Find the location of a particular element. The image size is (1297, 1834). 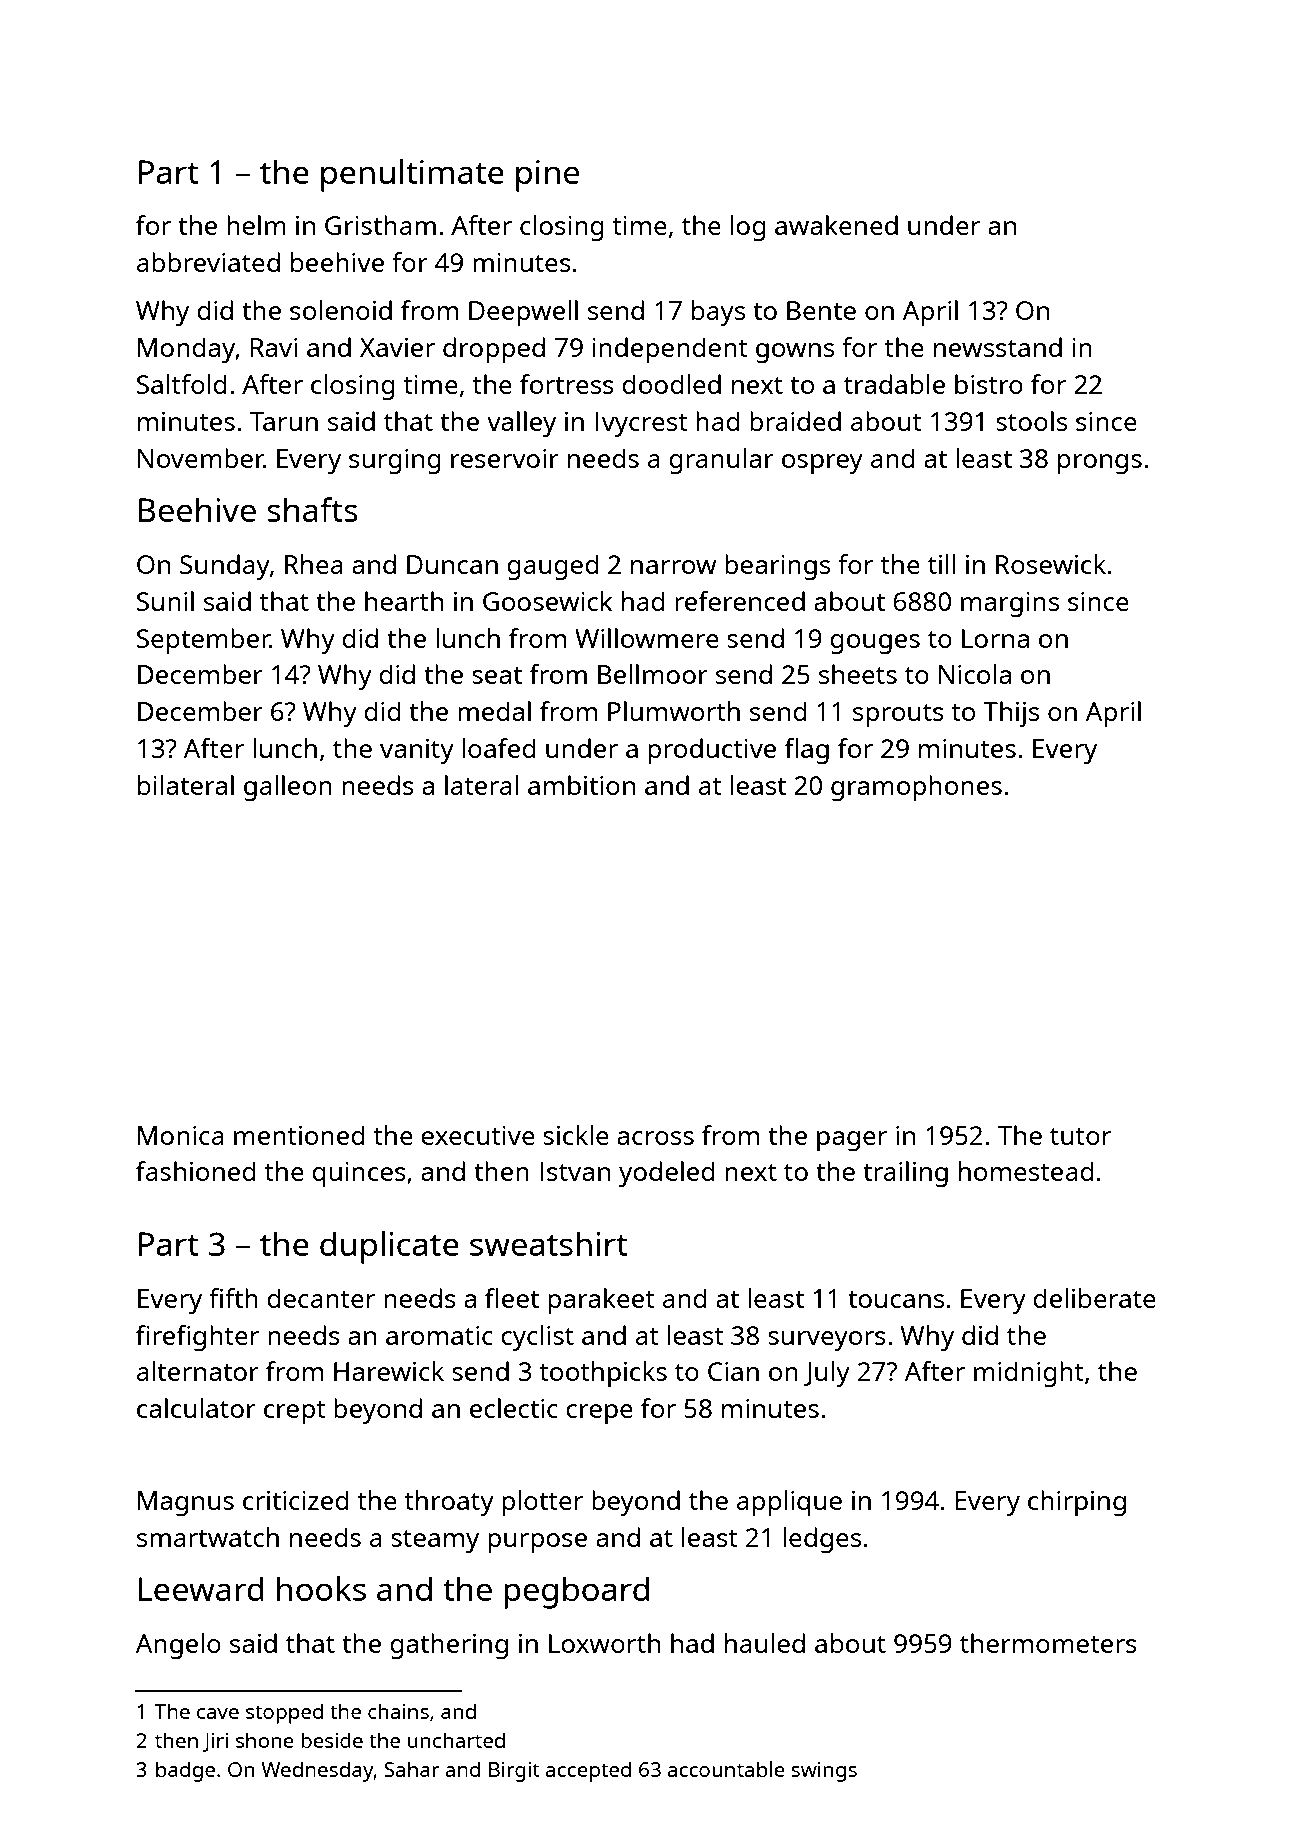

ambition is located at coordinates (581, 785).
